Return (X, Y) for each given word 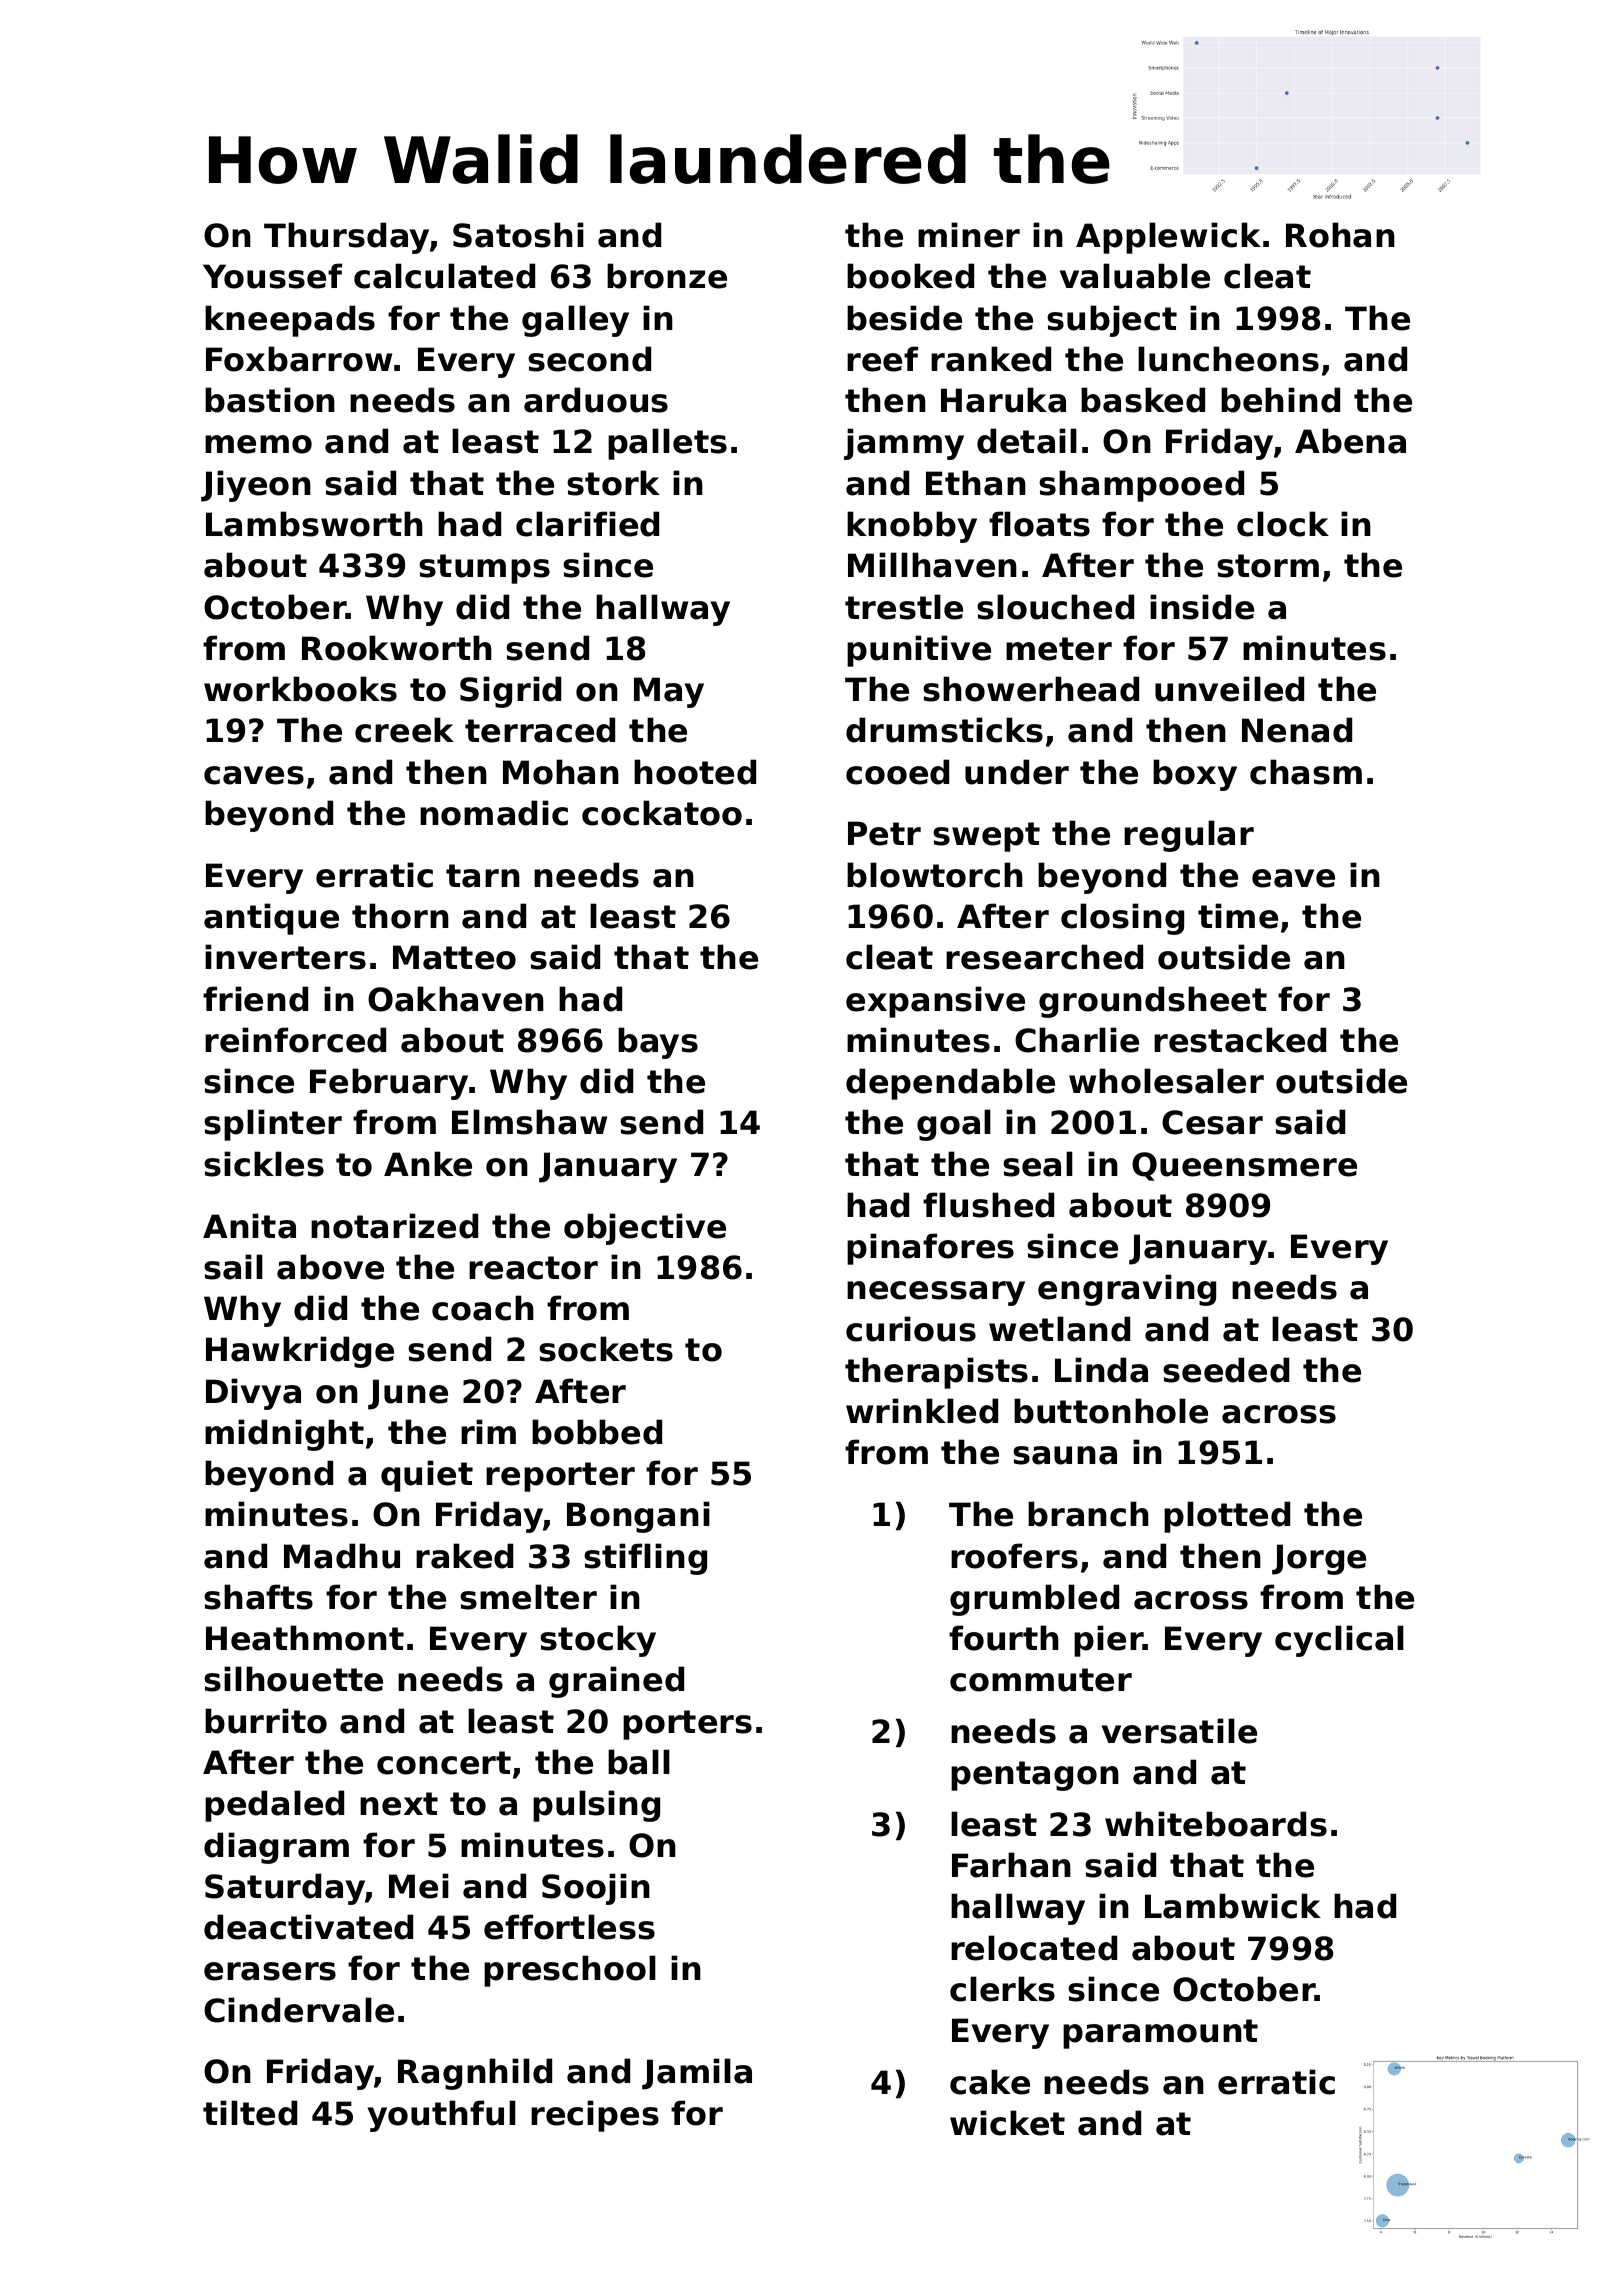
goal (954, 1125)
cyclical (1339, 1641)
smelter (528, 1597)
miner (969, 235)
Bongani (638, 1517)
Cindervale (299, 2010)
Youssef (272, 276)
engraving (1127, 1290)
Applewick (1168, 238)
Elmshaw (529, 1122)
